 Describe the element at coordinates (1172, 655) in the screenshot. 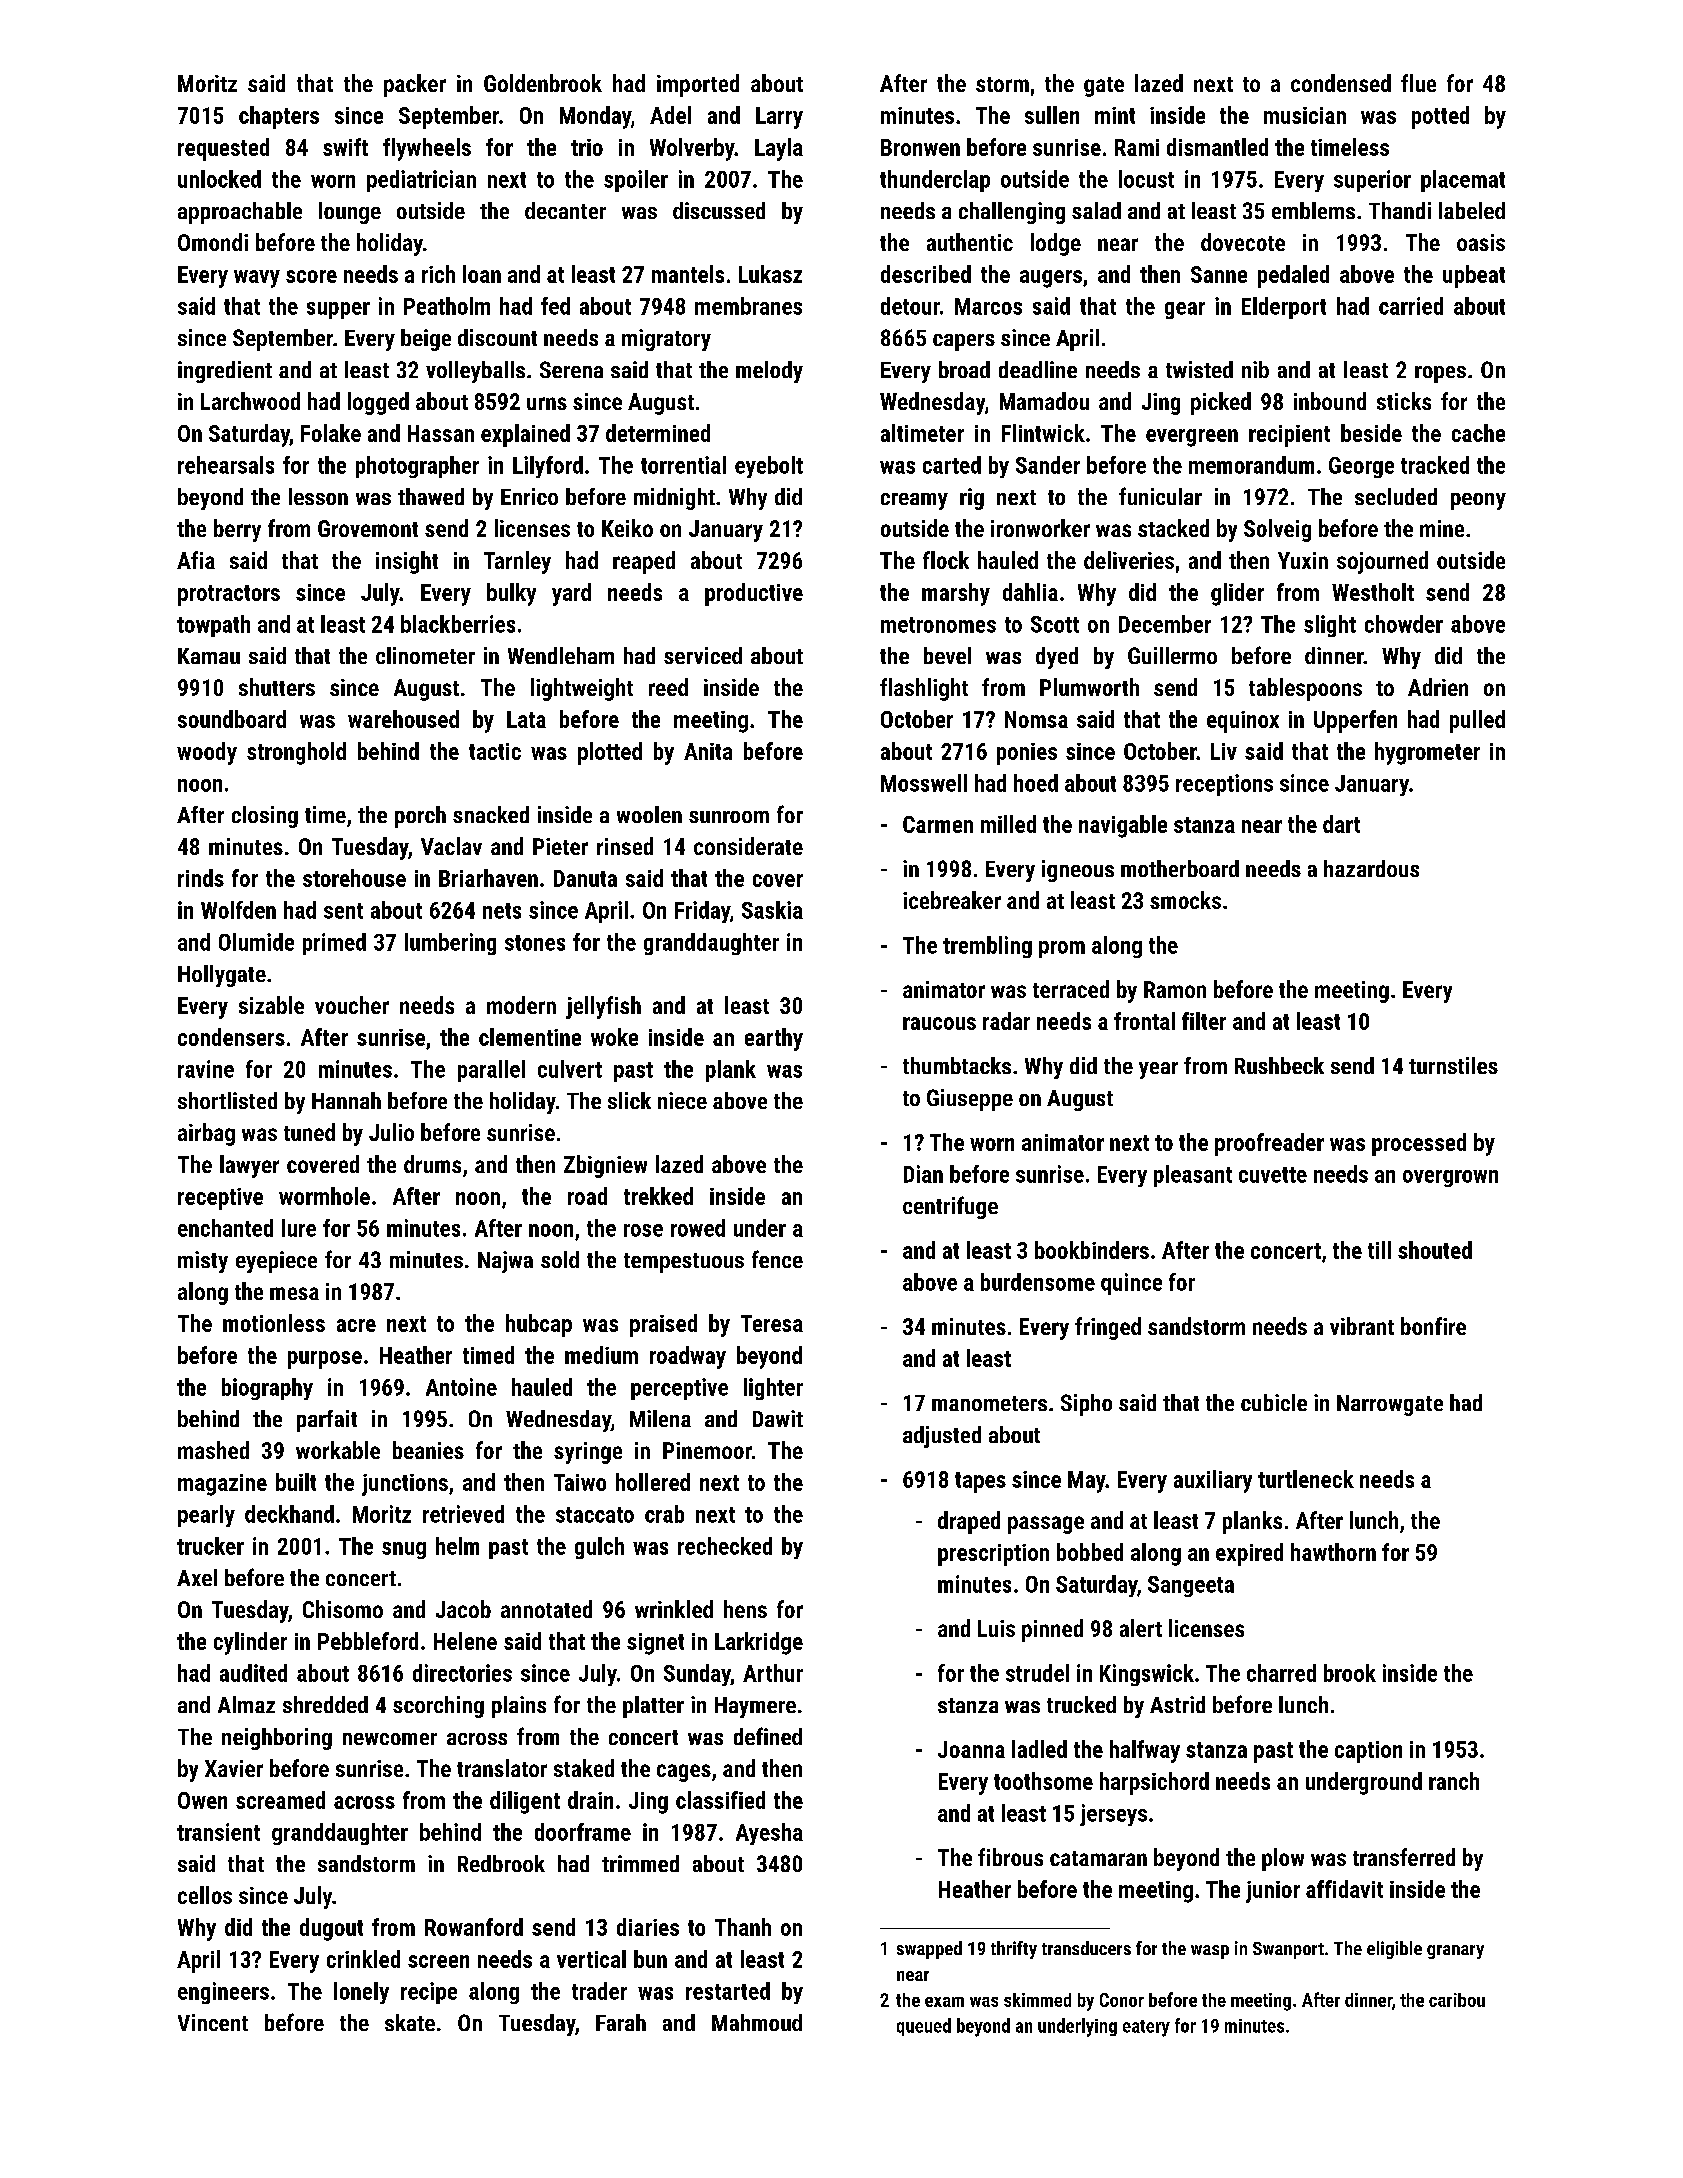

I see `Guillermo` at that location.
